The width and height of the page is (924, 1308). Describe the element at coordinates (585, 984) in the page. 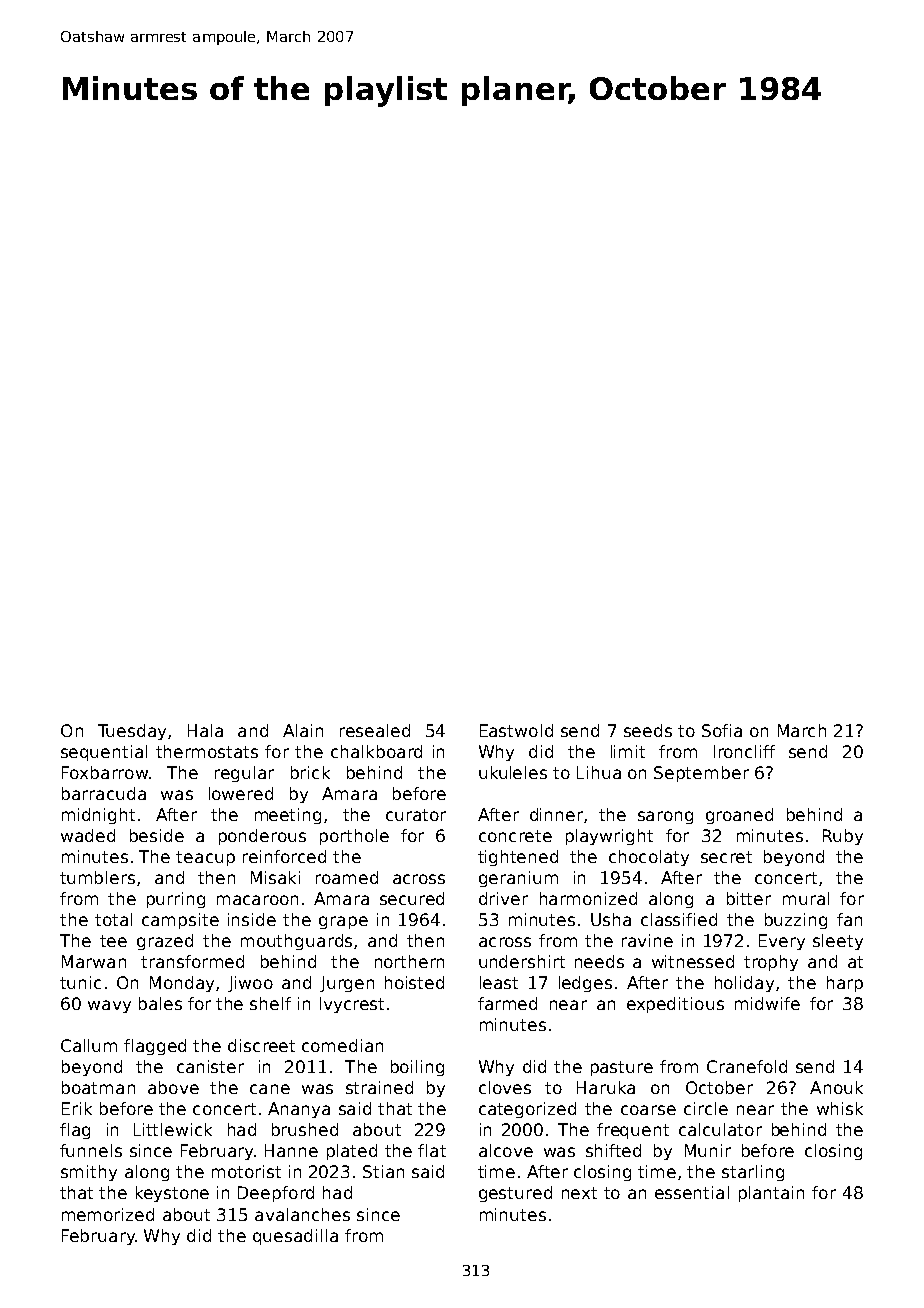

I see `ledges` at that location.
